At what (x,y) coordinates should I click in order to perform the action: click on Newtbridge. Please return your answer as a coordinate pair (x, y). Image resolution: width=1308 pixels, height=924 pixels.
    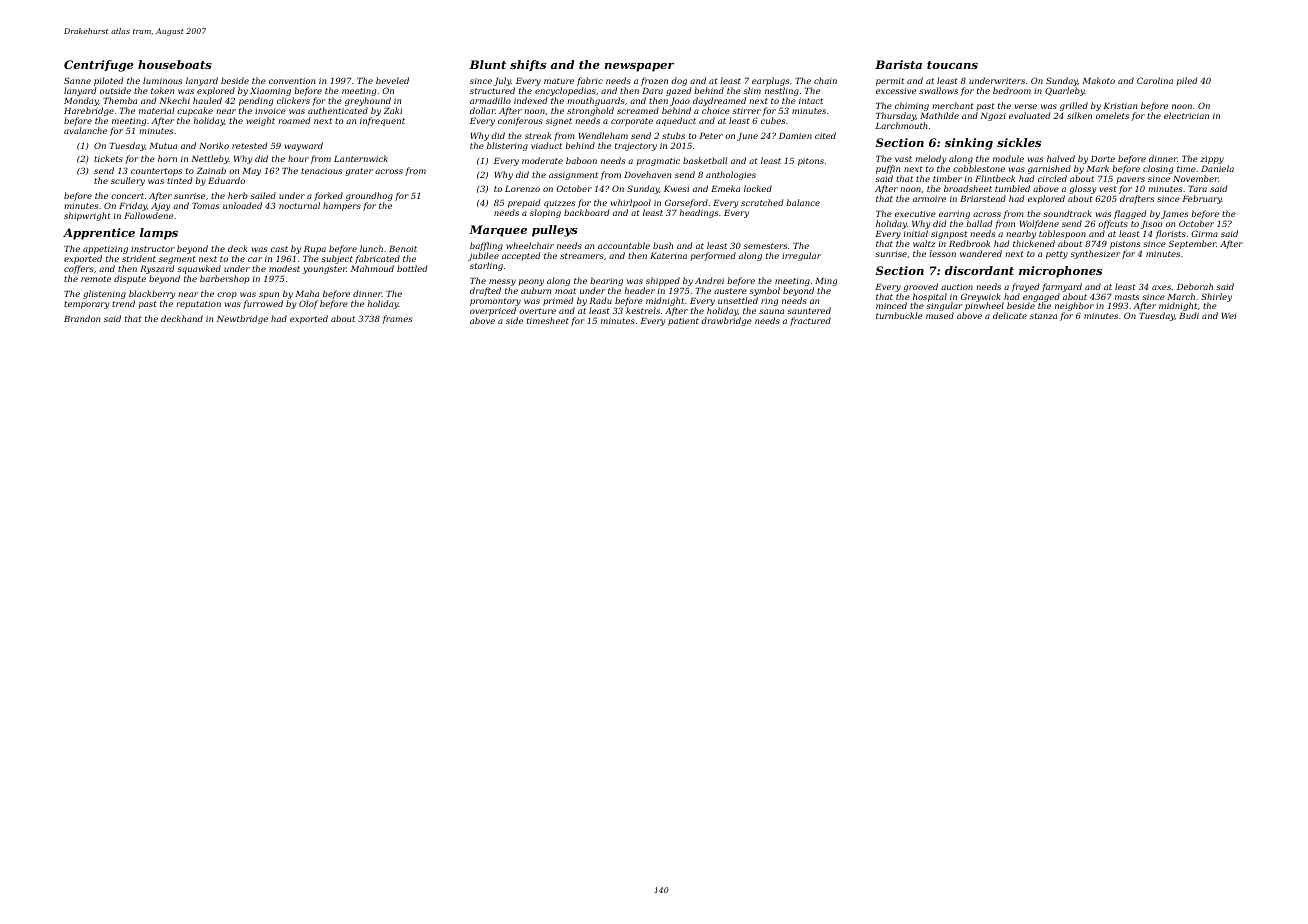
    Looking at the image, I should click on (242, 319).
